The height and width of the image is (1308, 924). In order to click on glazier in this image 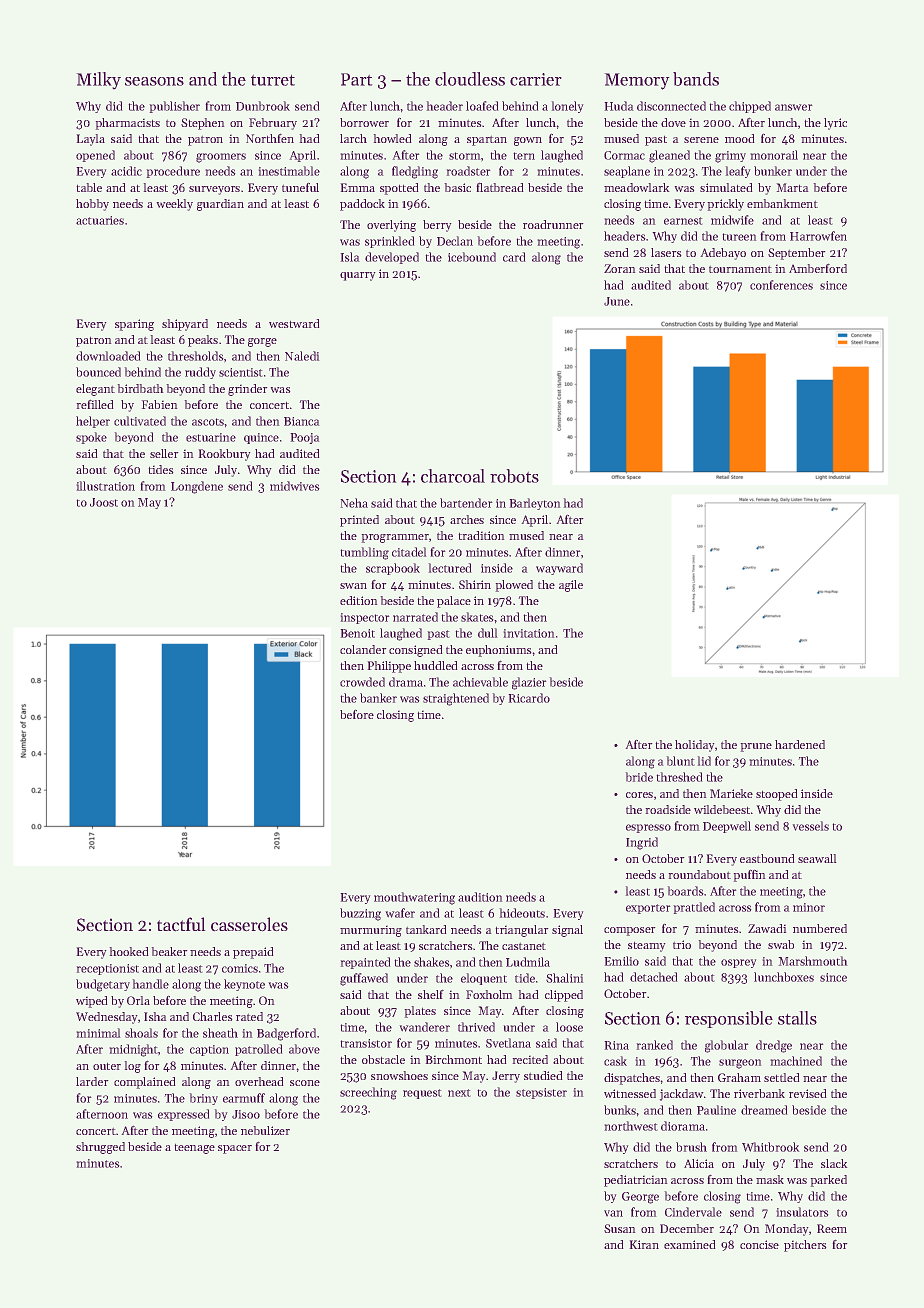, I will do `click(529, 683)`.
